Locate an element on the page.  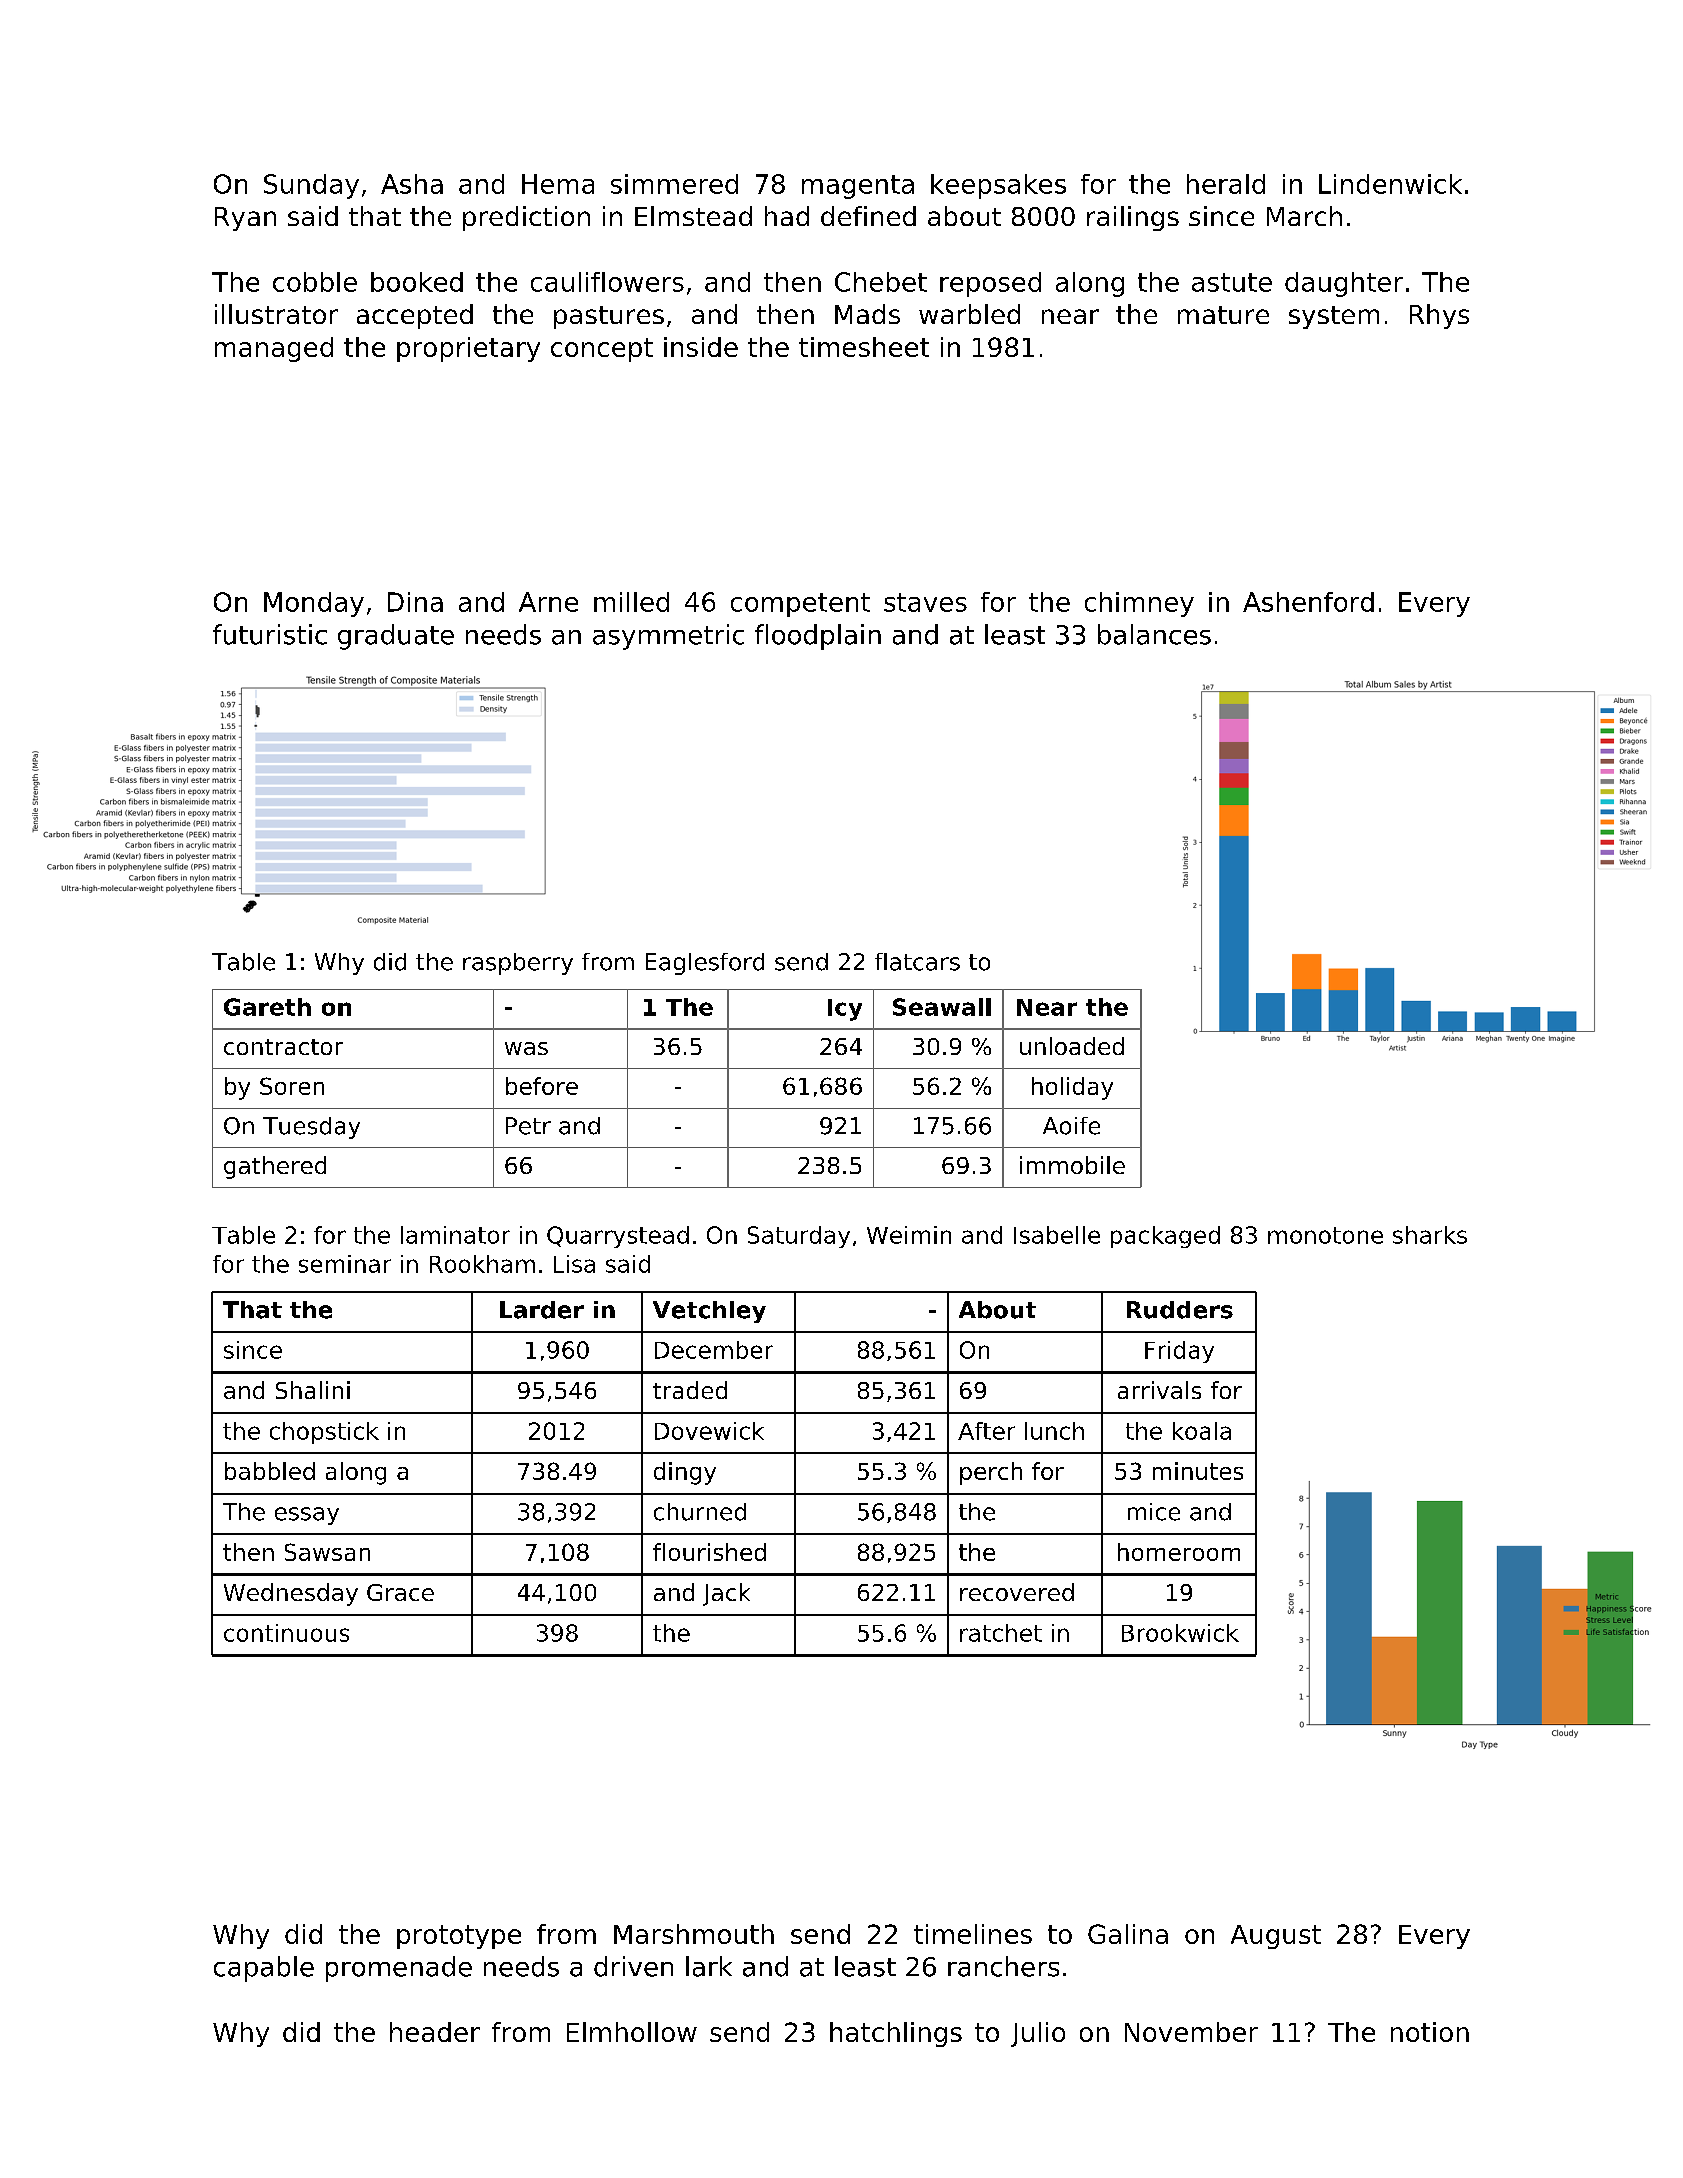
continuous is located at coordinates (286, 1633).
